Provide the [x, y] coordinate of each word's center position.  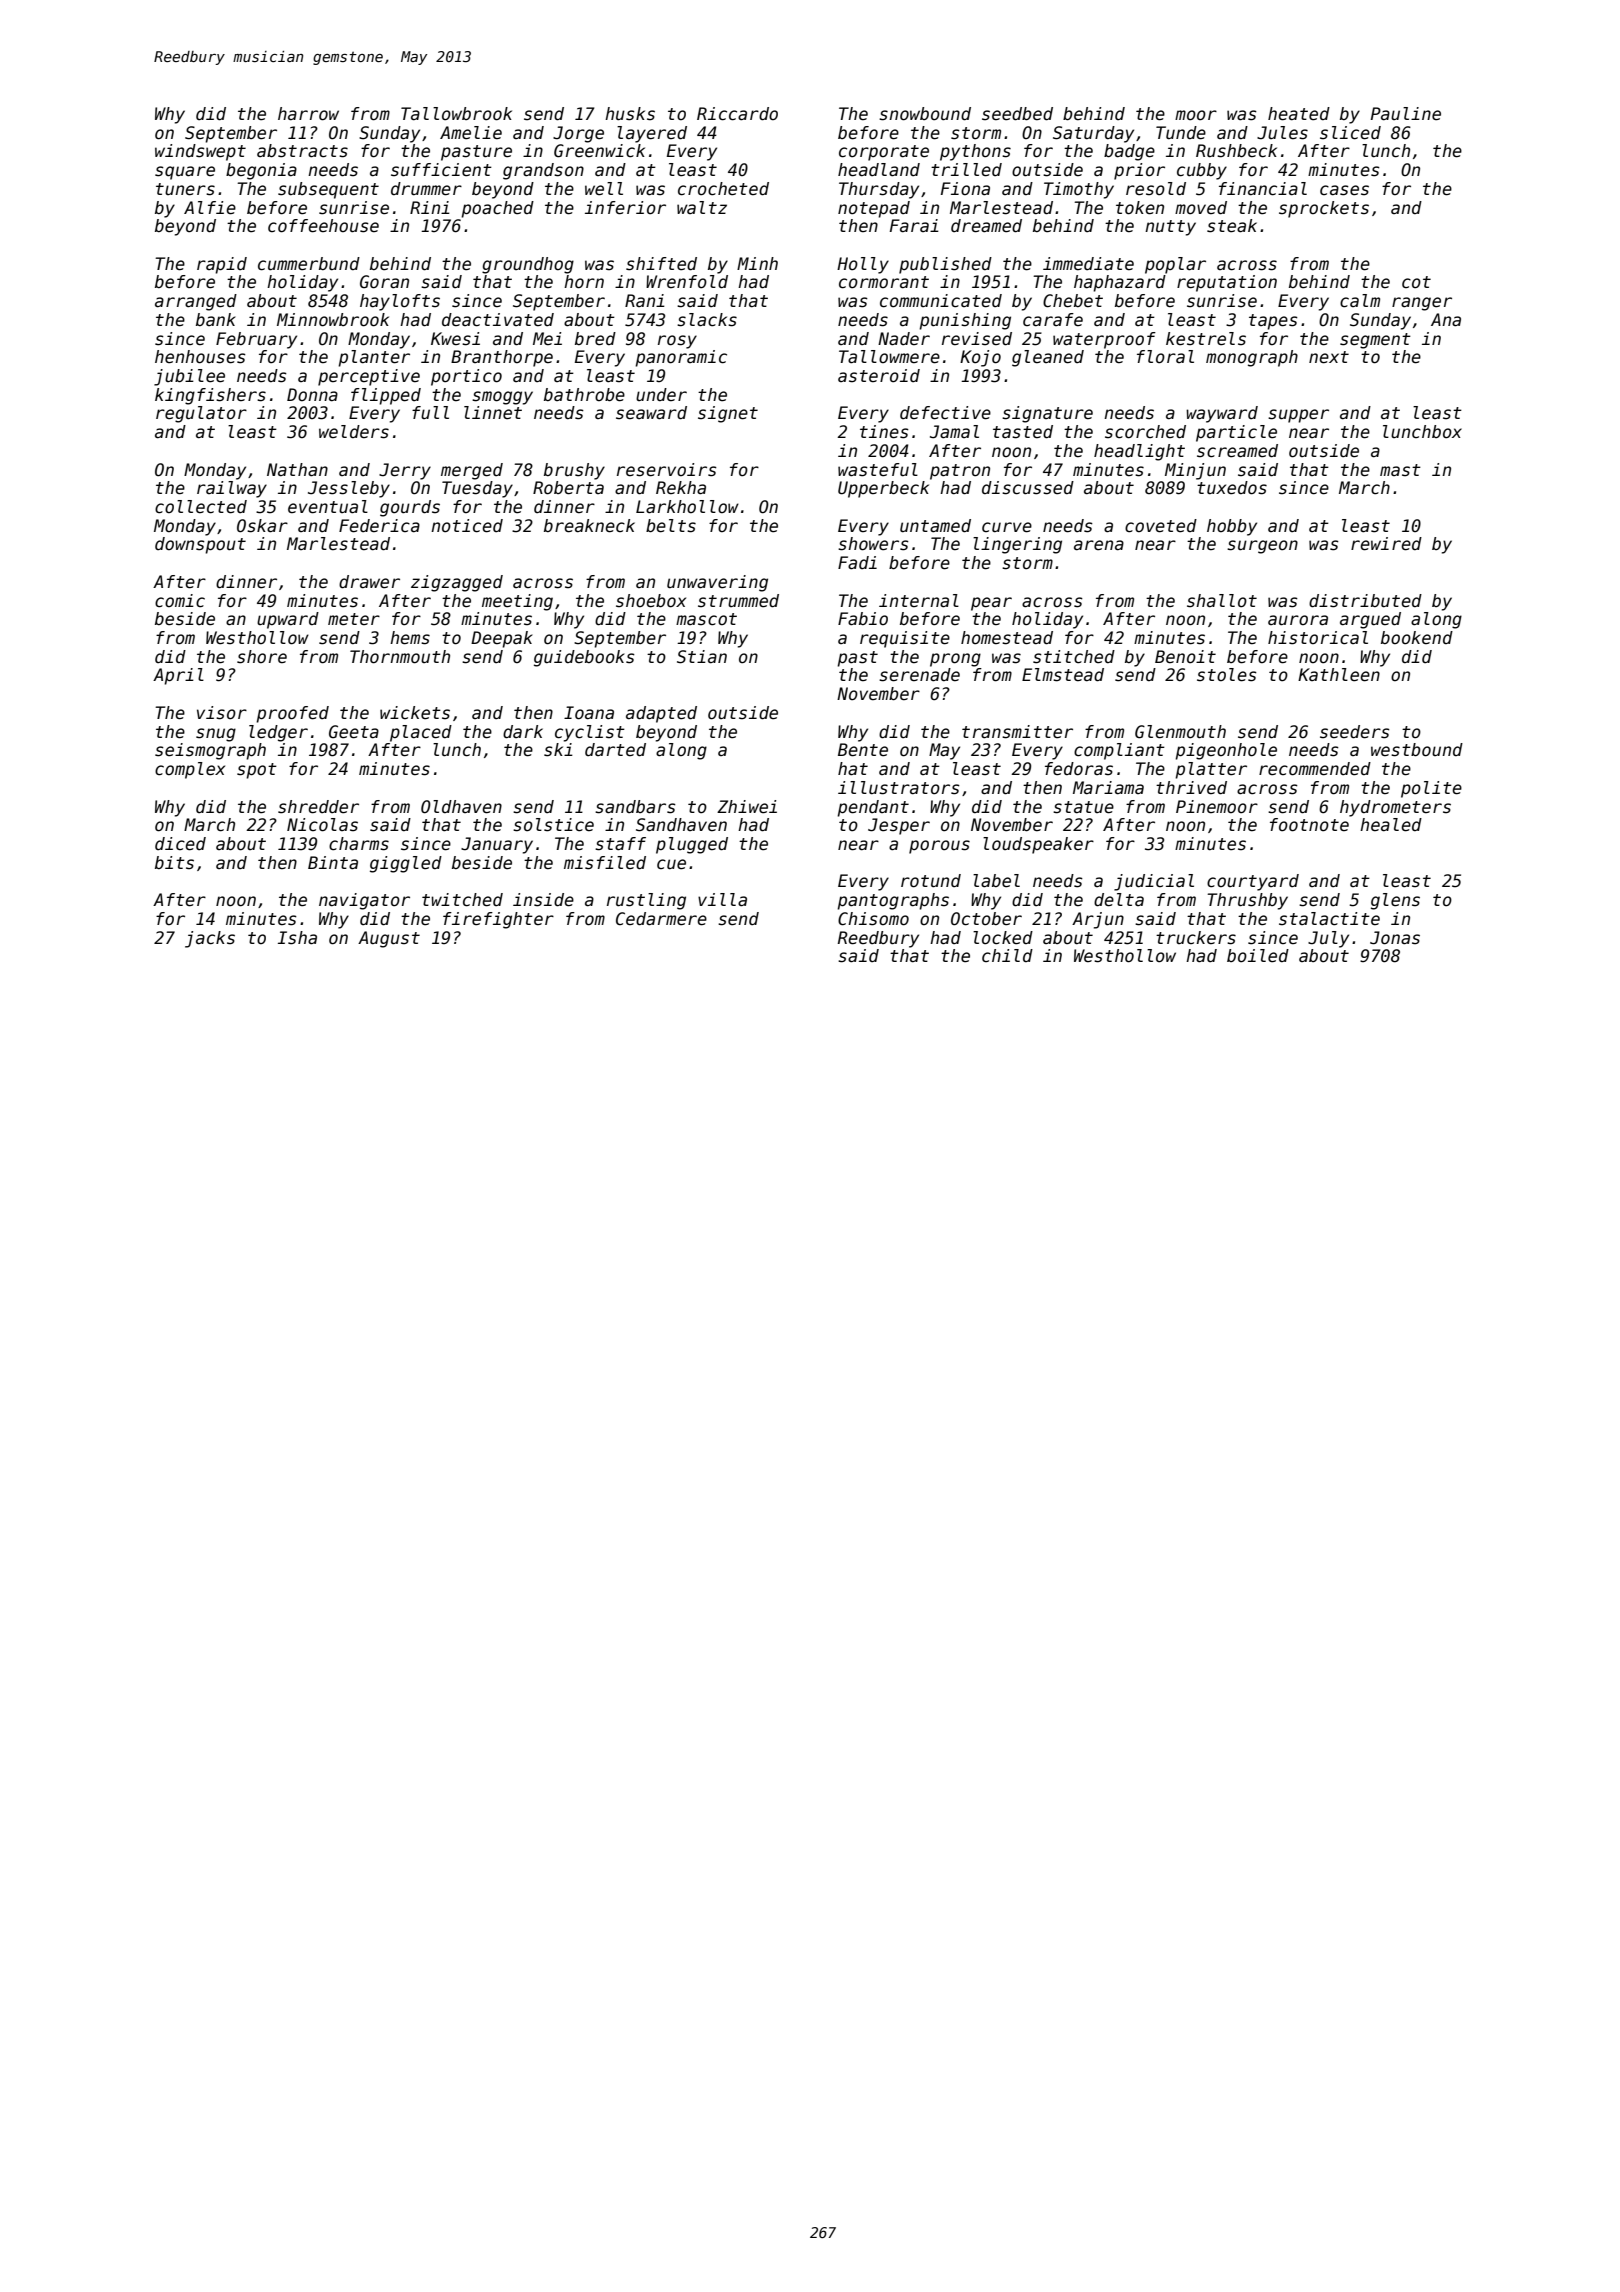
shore [262, 657]
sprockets [1324, 209]
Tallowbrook [456, 114]
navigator [364, 901]
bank [216, 319]
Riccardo [737, 114]
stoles [1227, 675]
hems [410, 638]
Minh [757, 263]
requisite [905, 639]
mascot [706, 619]
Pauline [1406, 114]
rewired [1386, 544]
